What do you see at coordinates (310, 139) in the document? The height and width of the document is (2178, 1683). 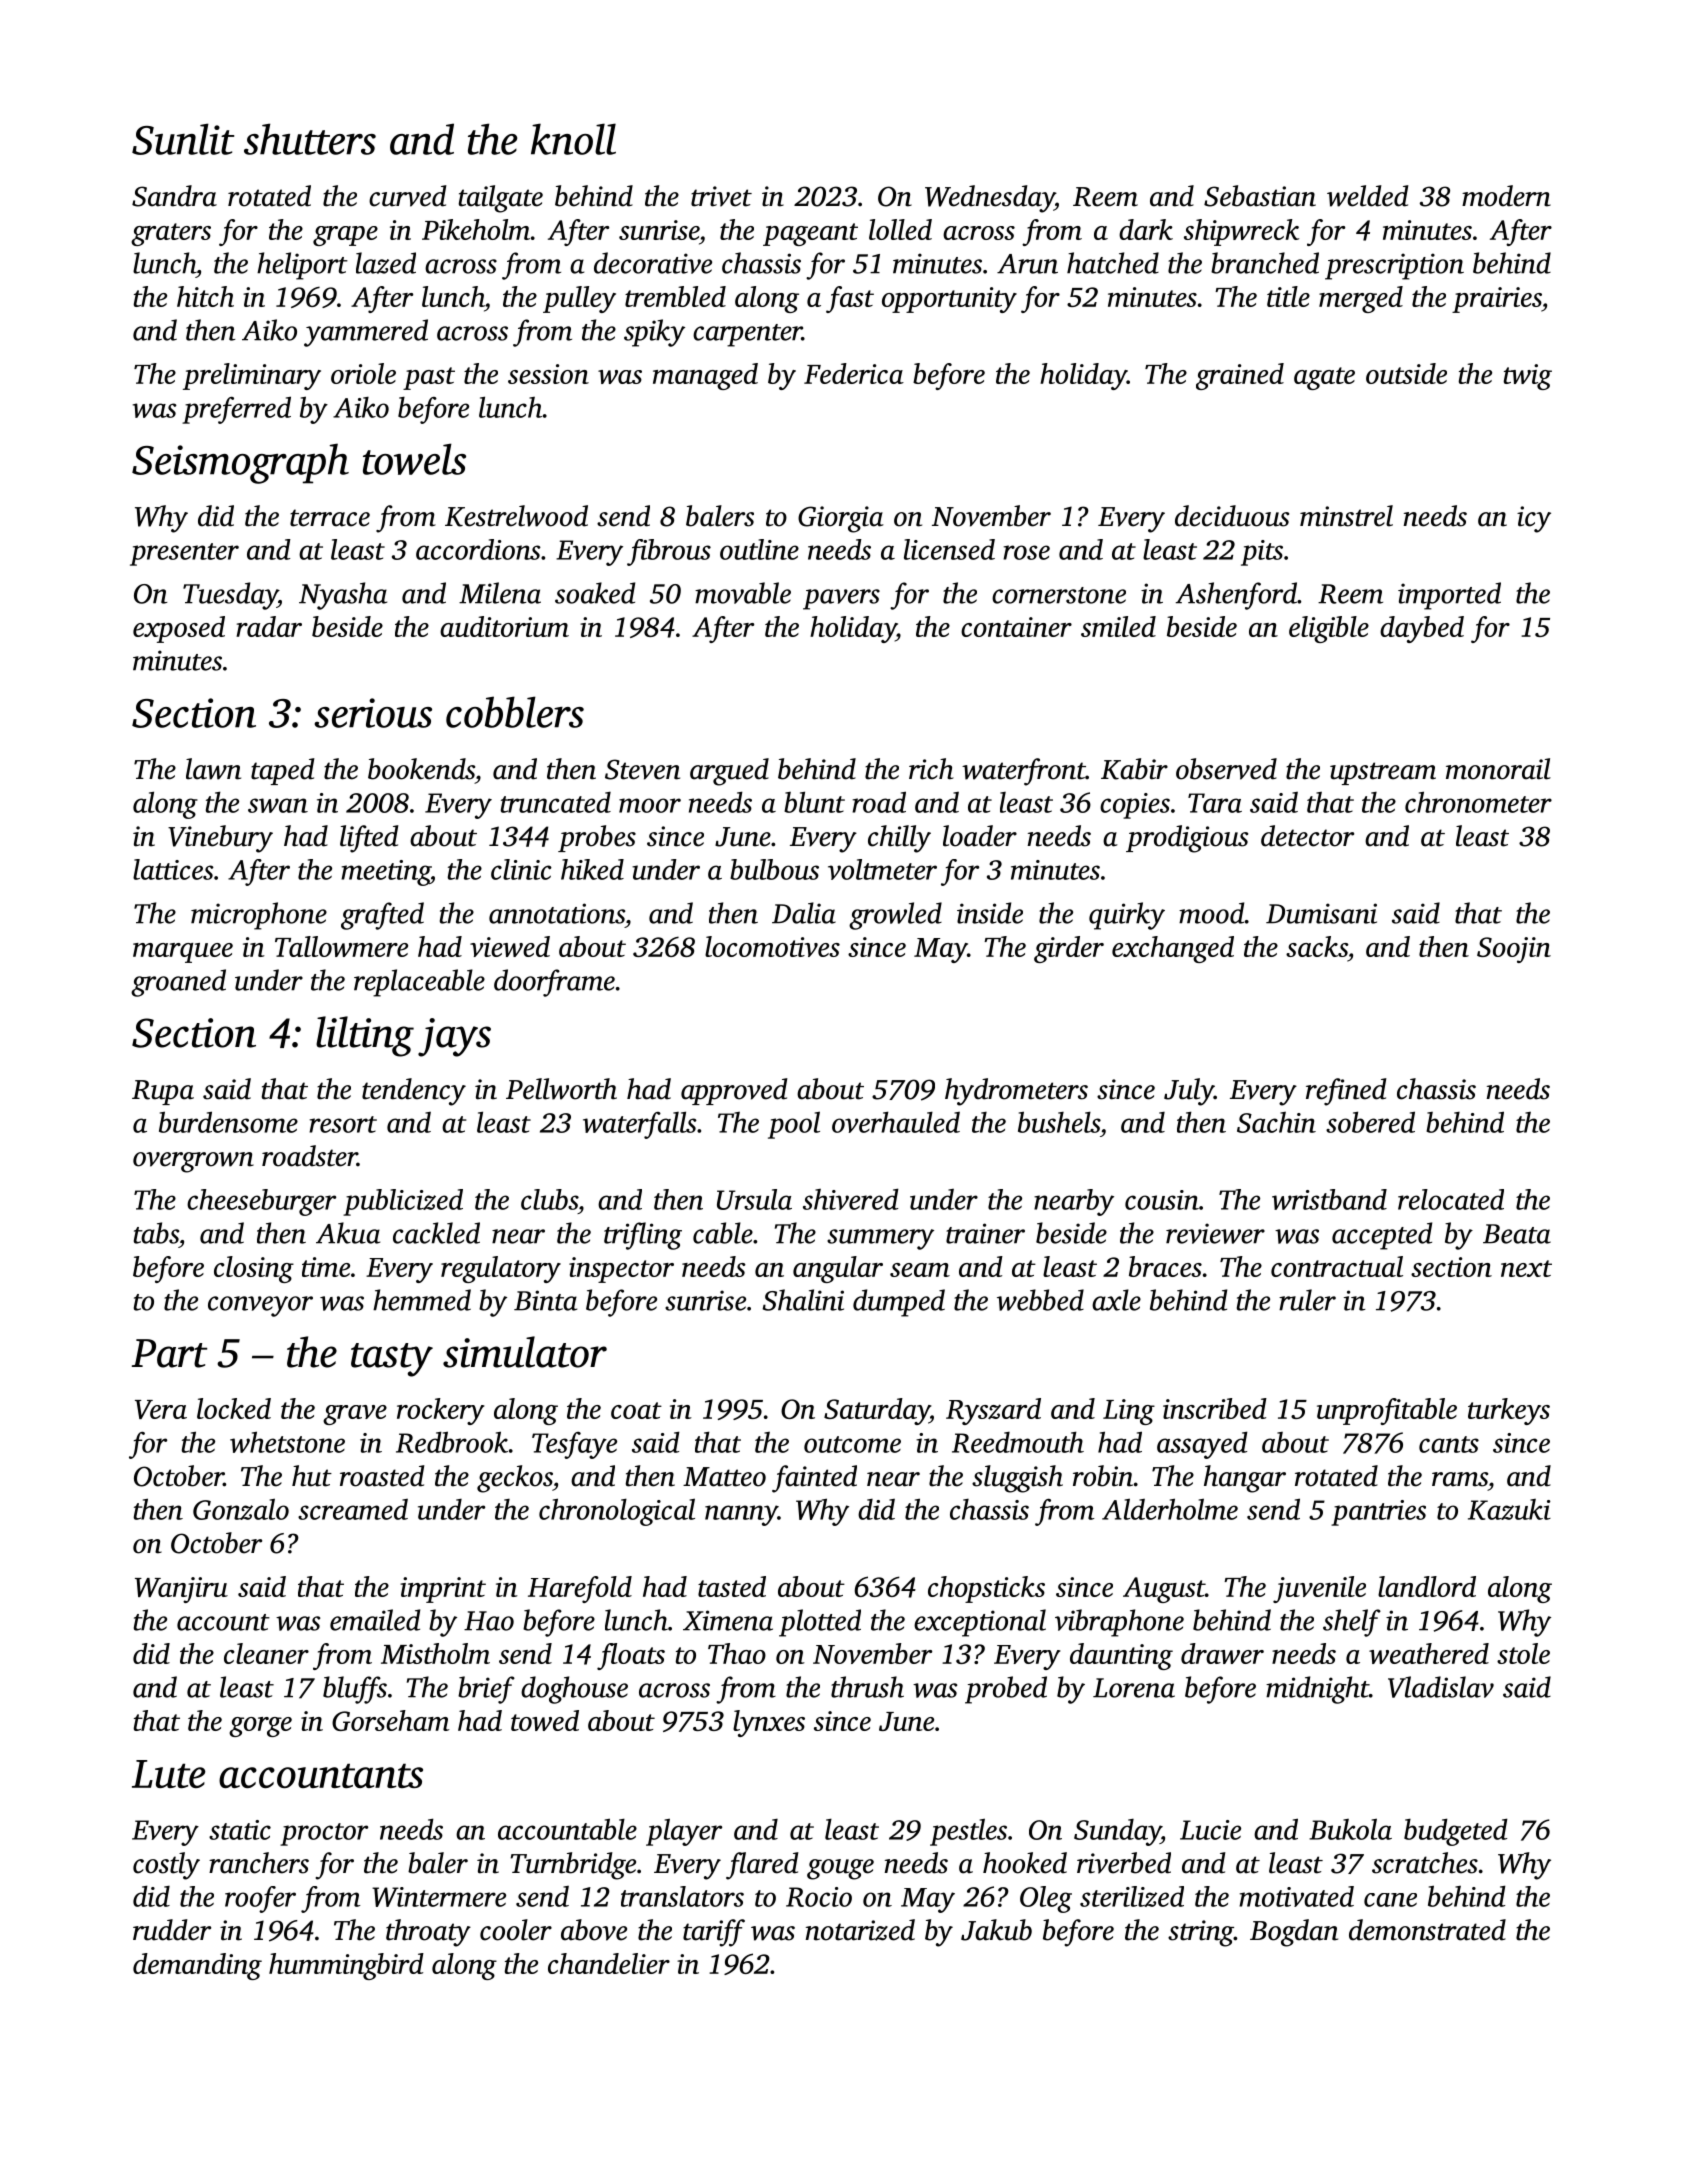 I see `shutters` at bounding box center [310, 139].
